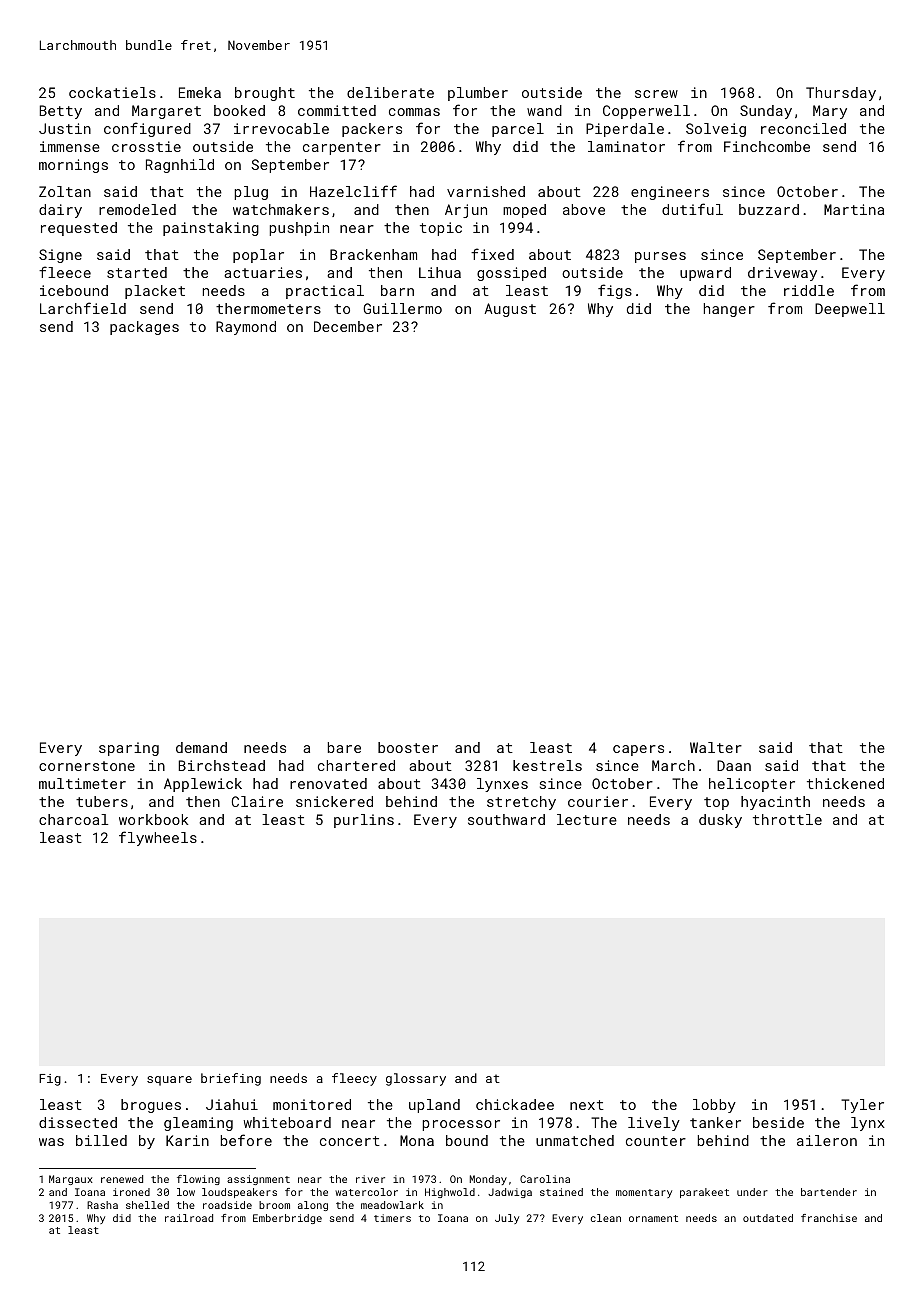 Image resolution: width=924 pixels, height=1308 pixels. Describe the element at coordinates (201, 747) in the document. I see `demand` at that location.
